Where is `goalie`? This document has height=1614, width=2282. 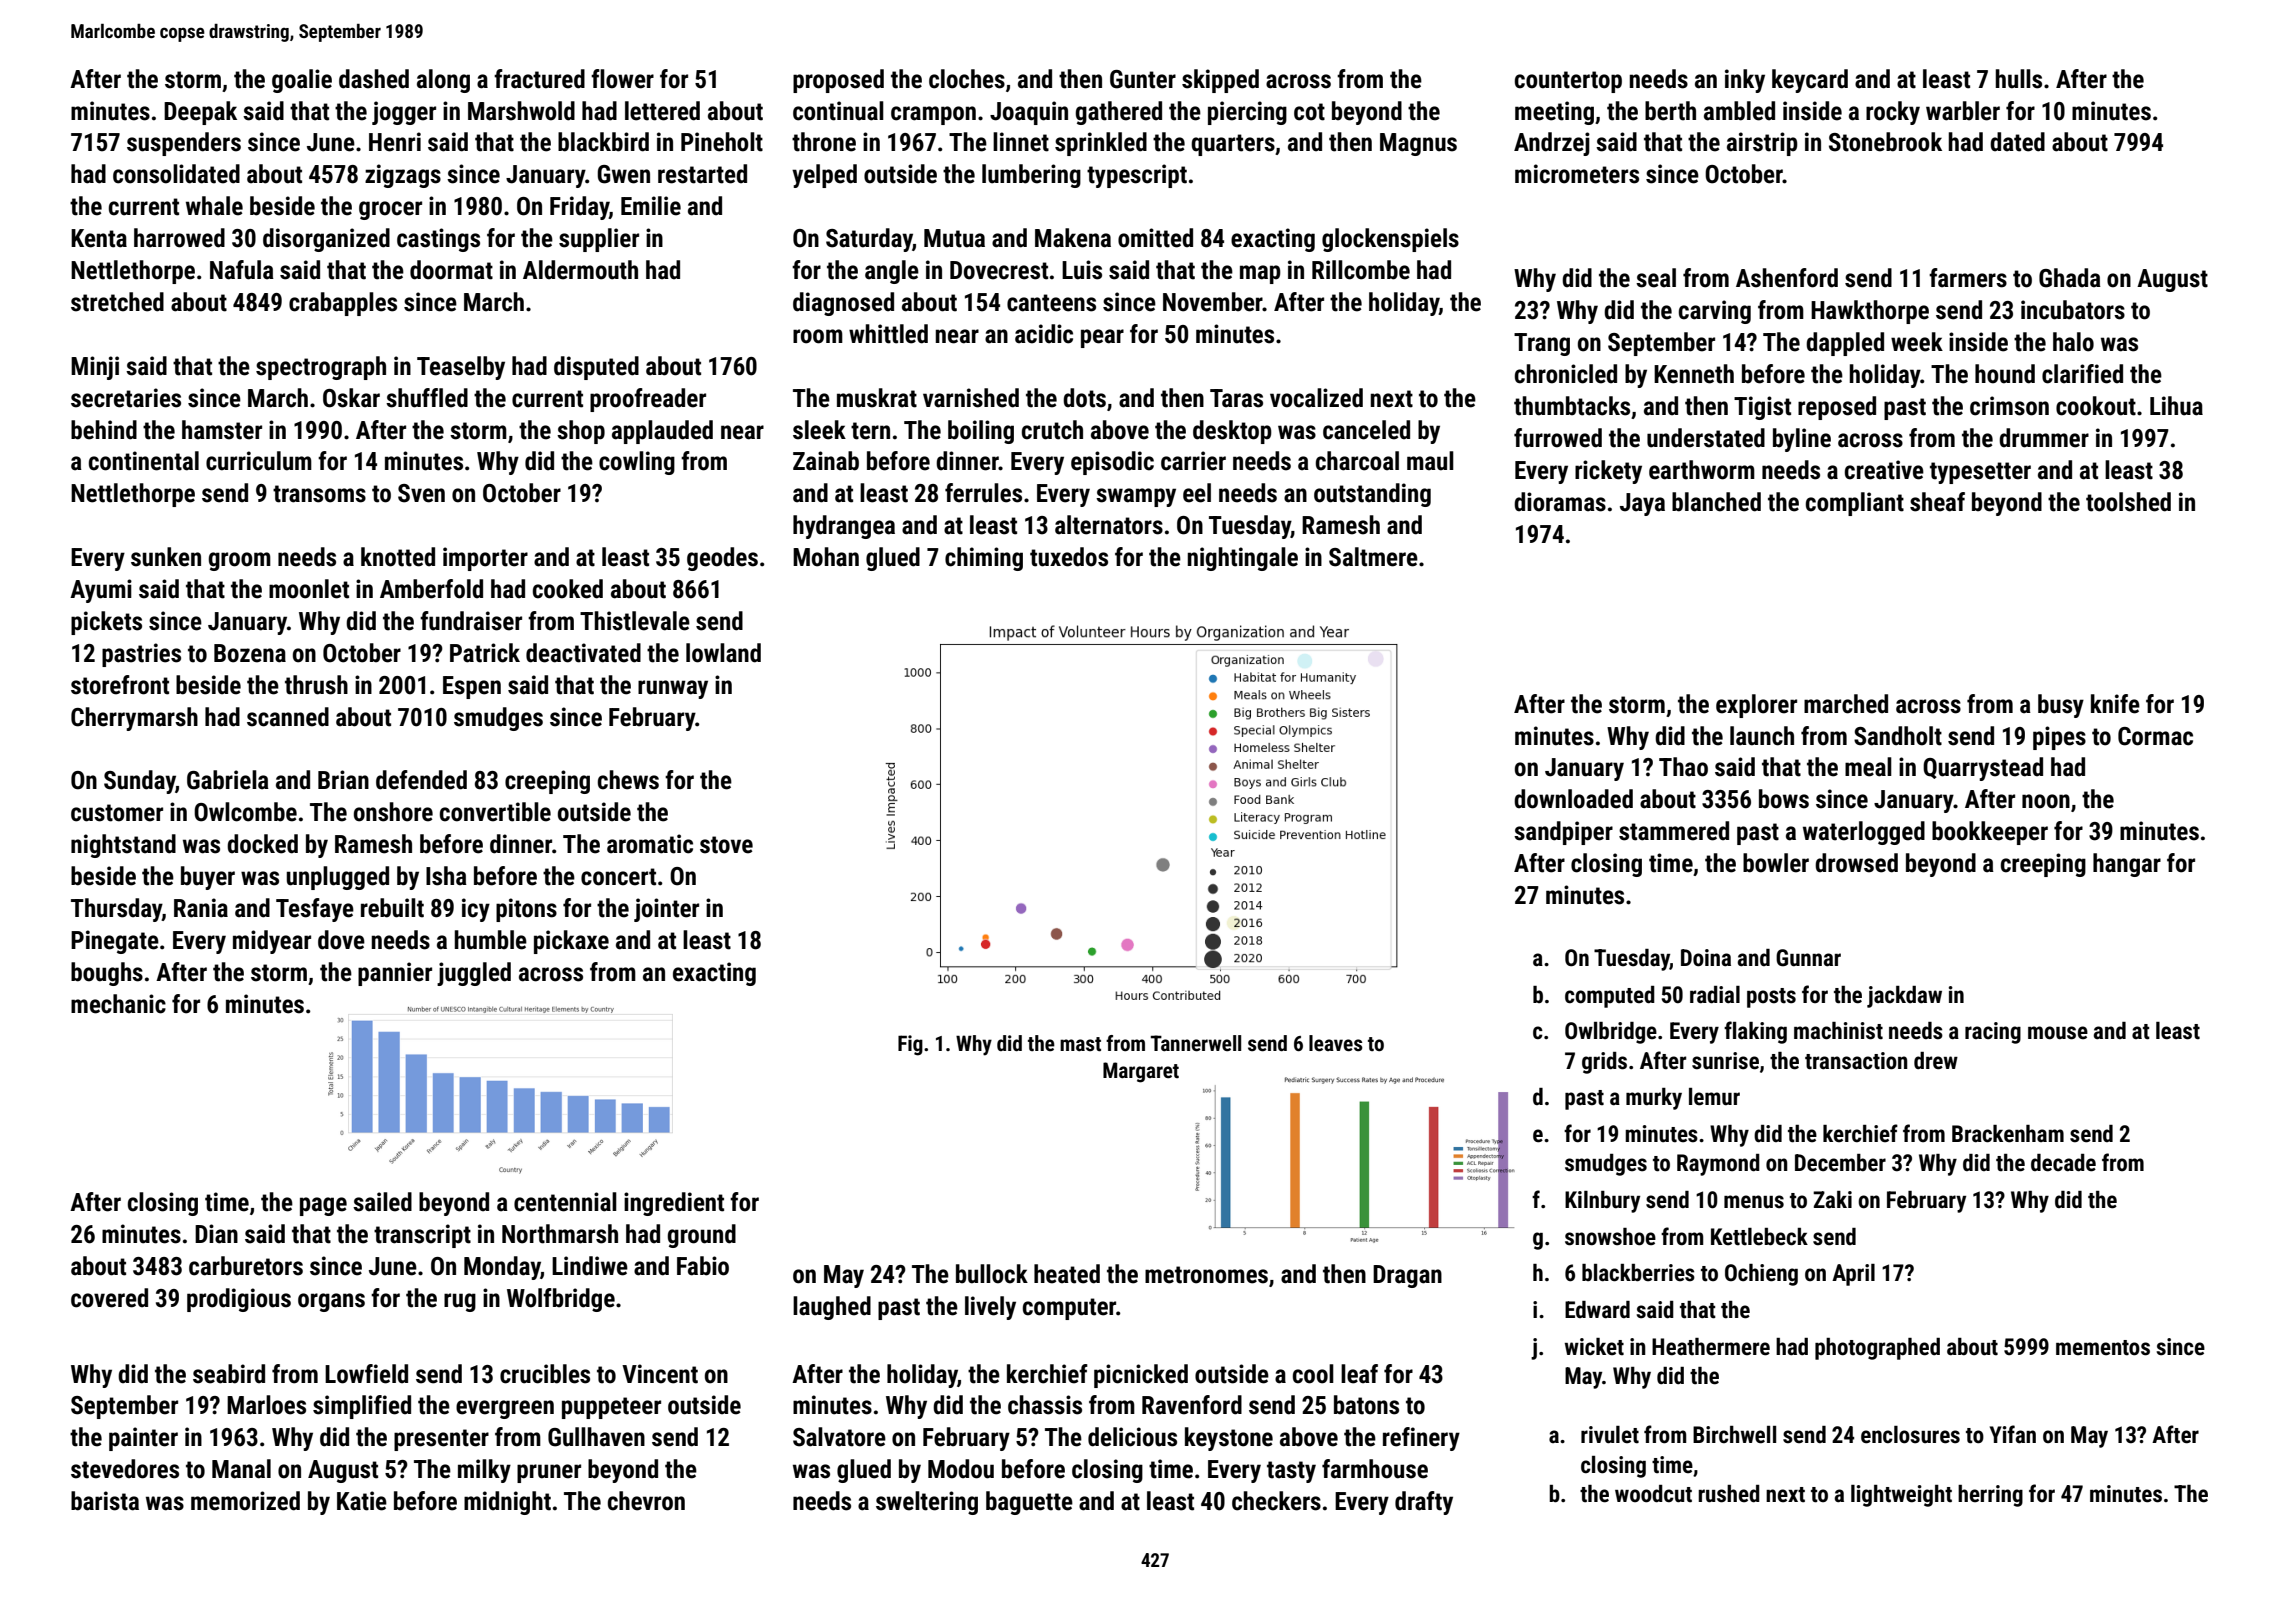
goalie is located at coordinates (302, 81).
